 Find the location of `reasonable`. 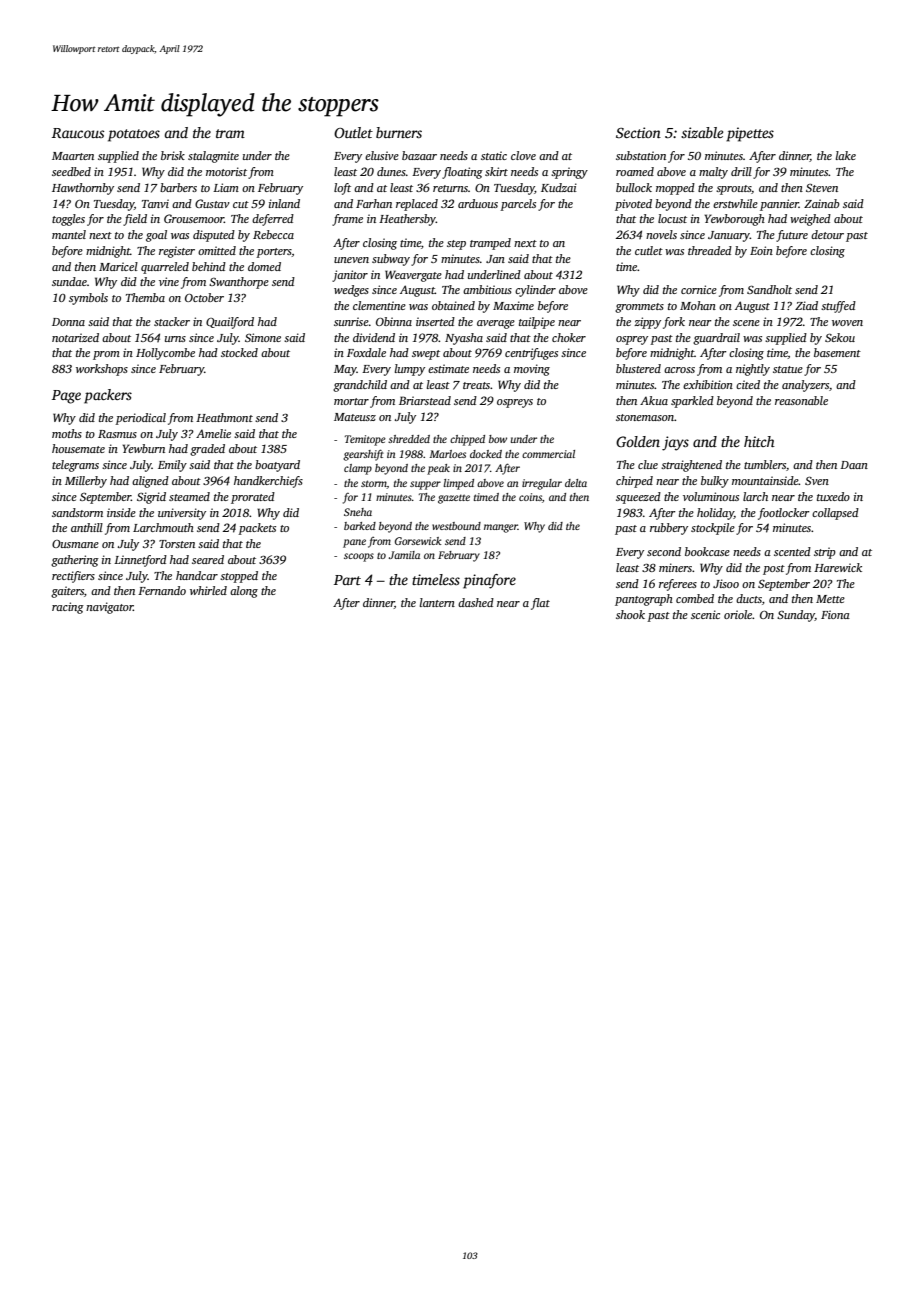

reasonable is located at coordinates (801, 400).
